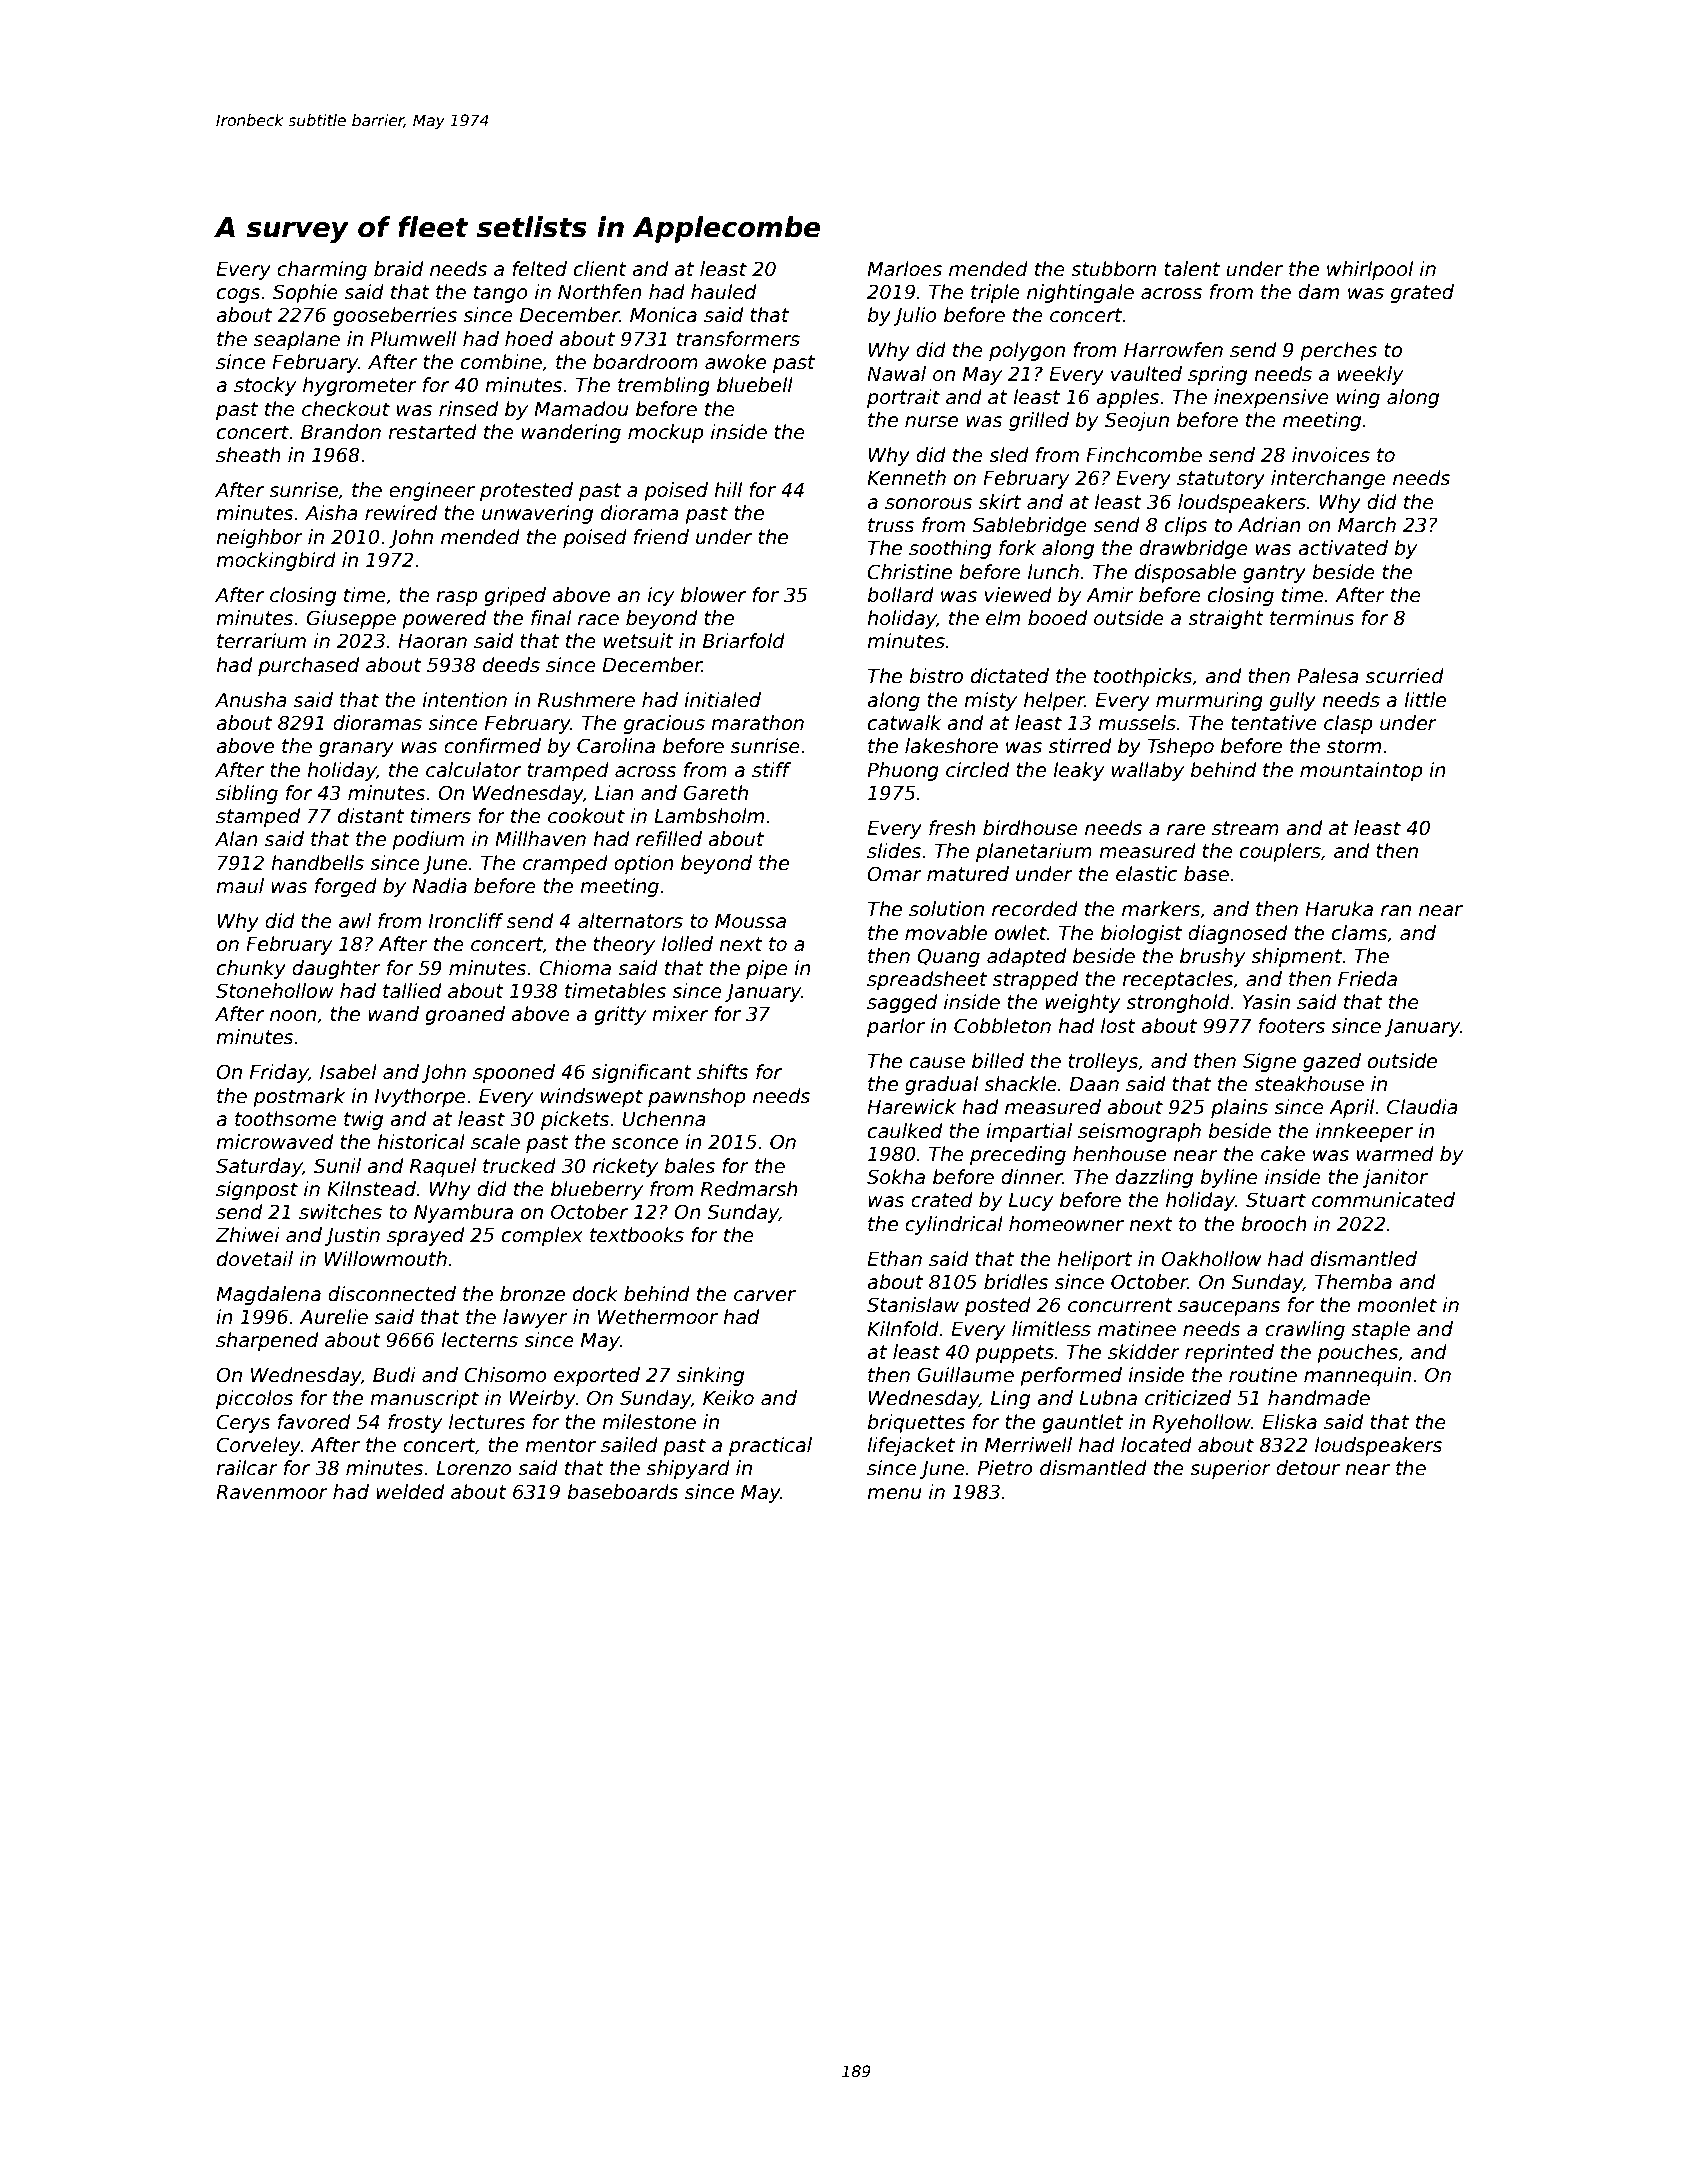  What do you see at coordinates (410, 1492) in the screenshot?
I see `welded` at bounding box center [410, 1492].
